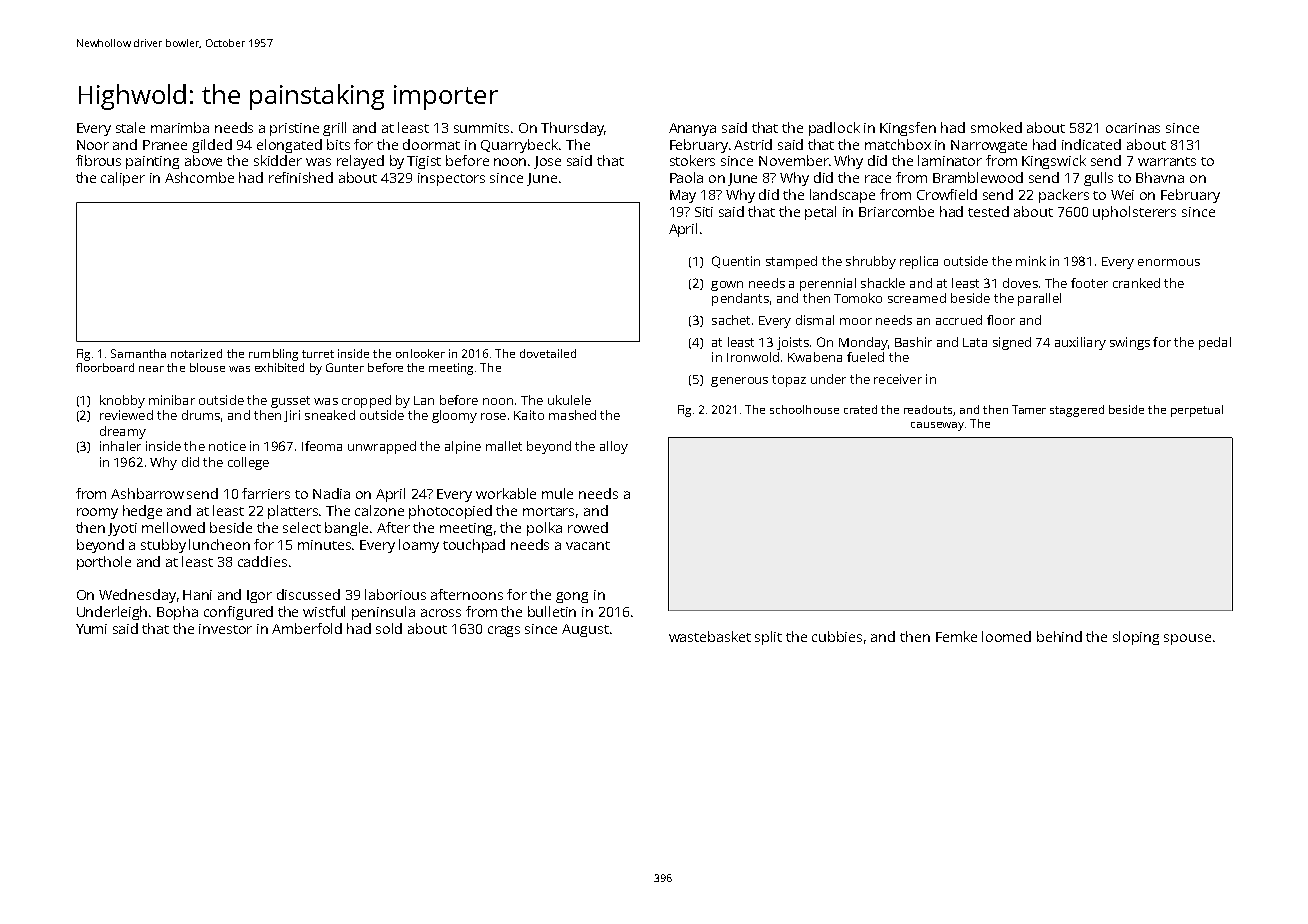  What do you see at coordinates (138, 353) in the screenshot?
I see `Samantha` at bounding box center [138, 353].
